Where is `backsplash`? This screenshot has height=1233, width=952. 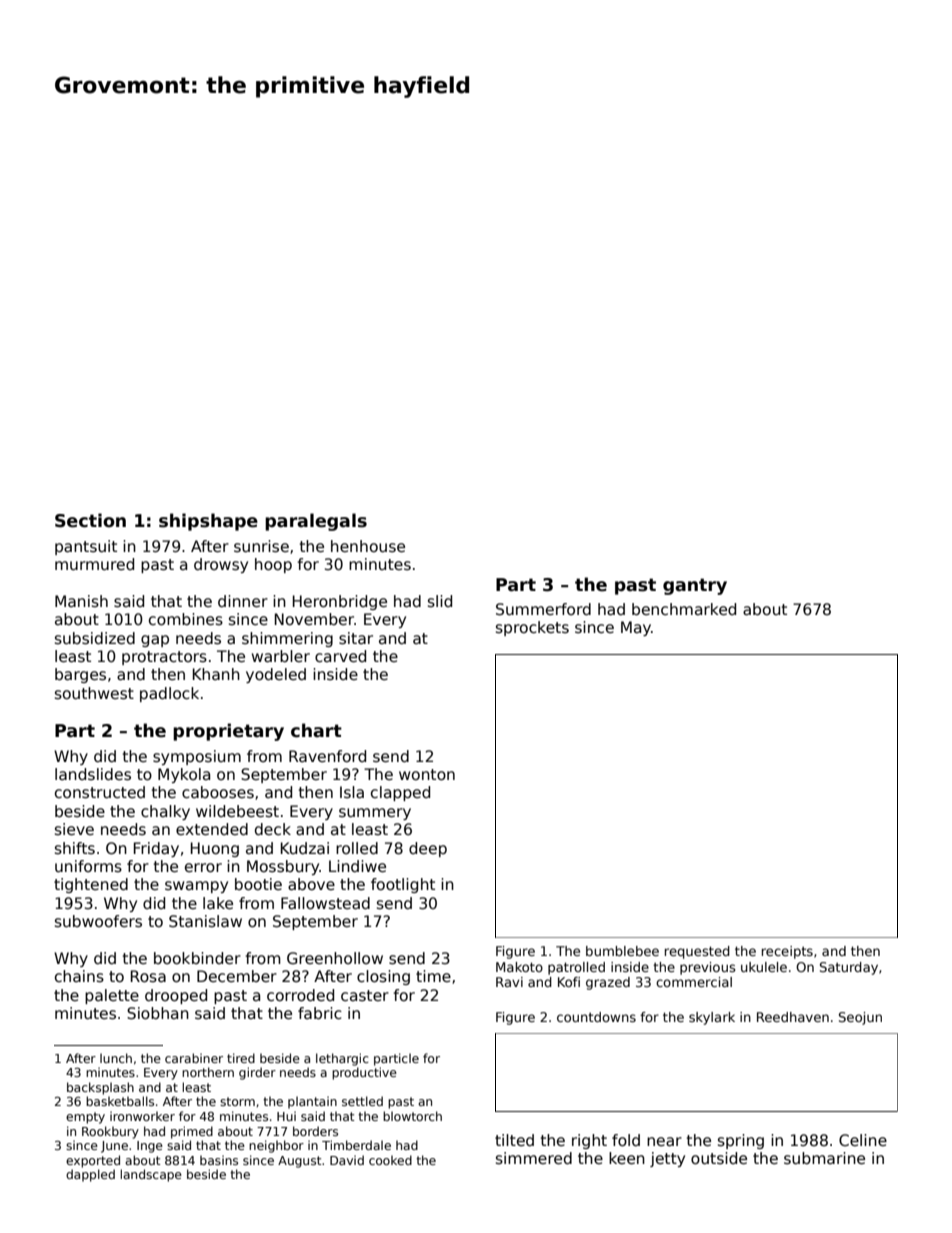 backsplash is located at coordinates (100, 1088).
